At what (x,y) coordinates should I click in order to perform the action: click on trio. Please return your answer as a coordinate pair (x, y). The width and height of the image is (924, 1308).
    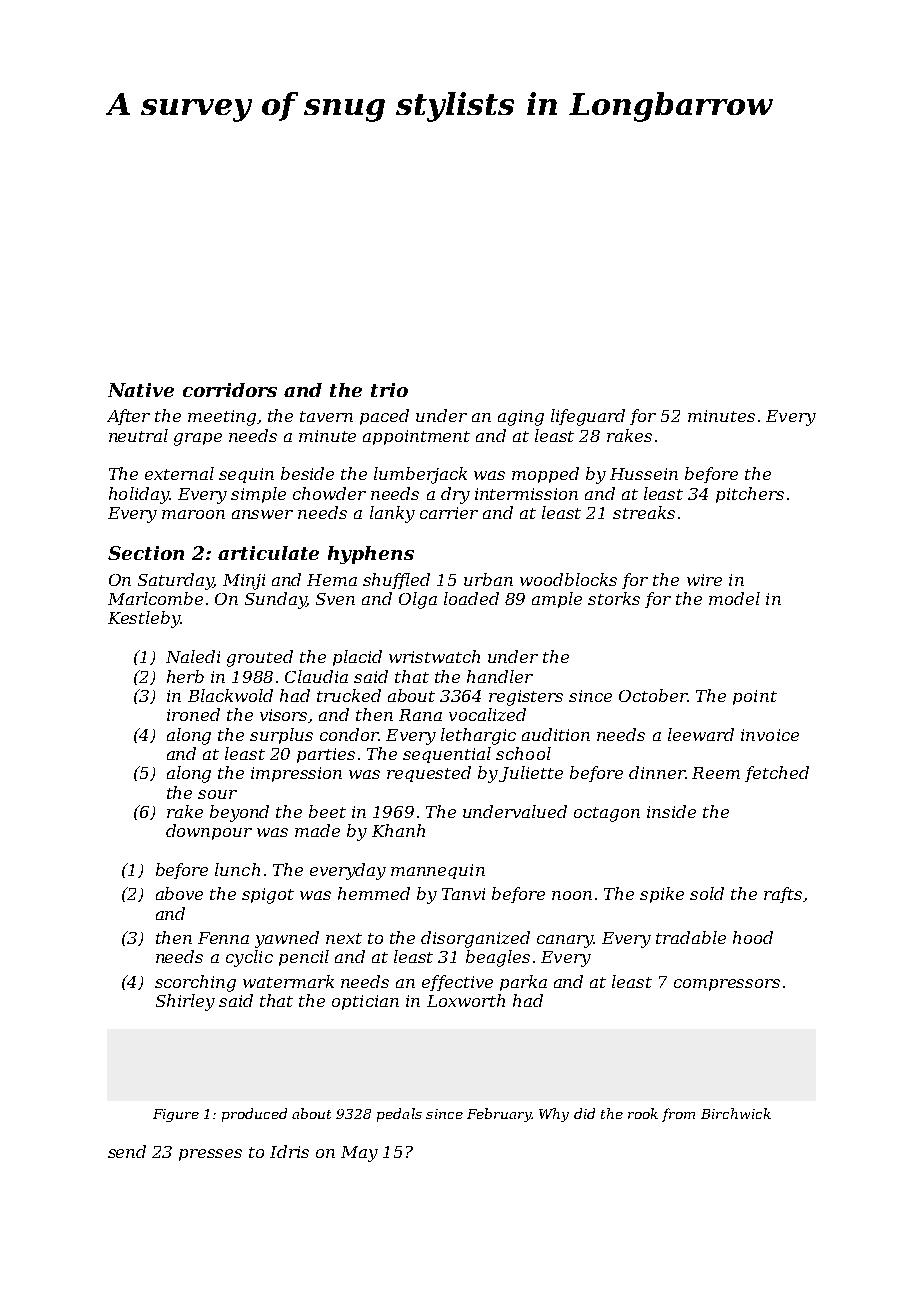
    Looking at the image, I should click on (389, 390).
